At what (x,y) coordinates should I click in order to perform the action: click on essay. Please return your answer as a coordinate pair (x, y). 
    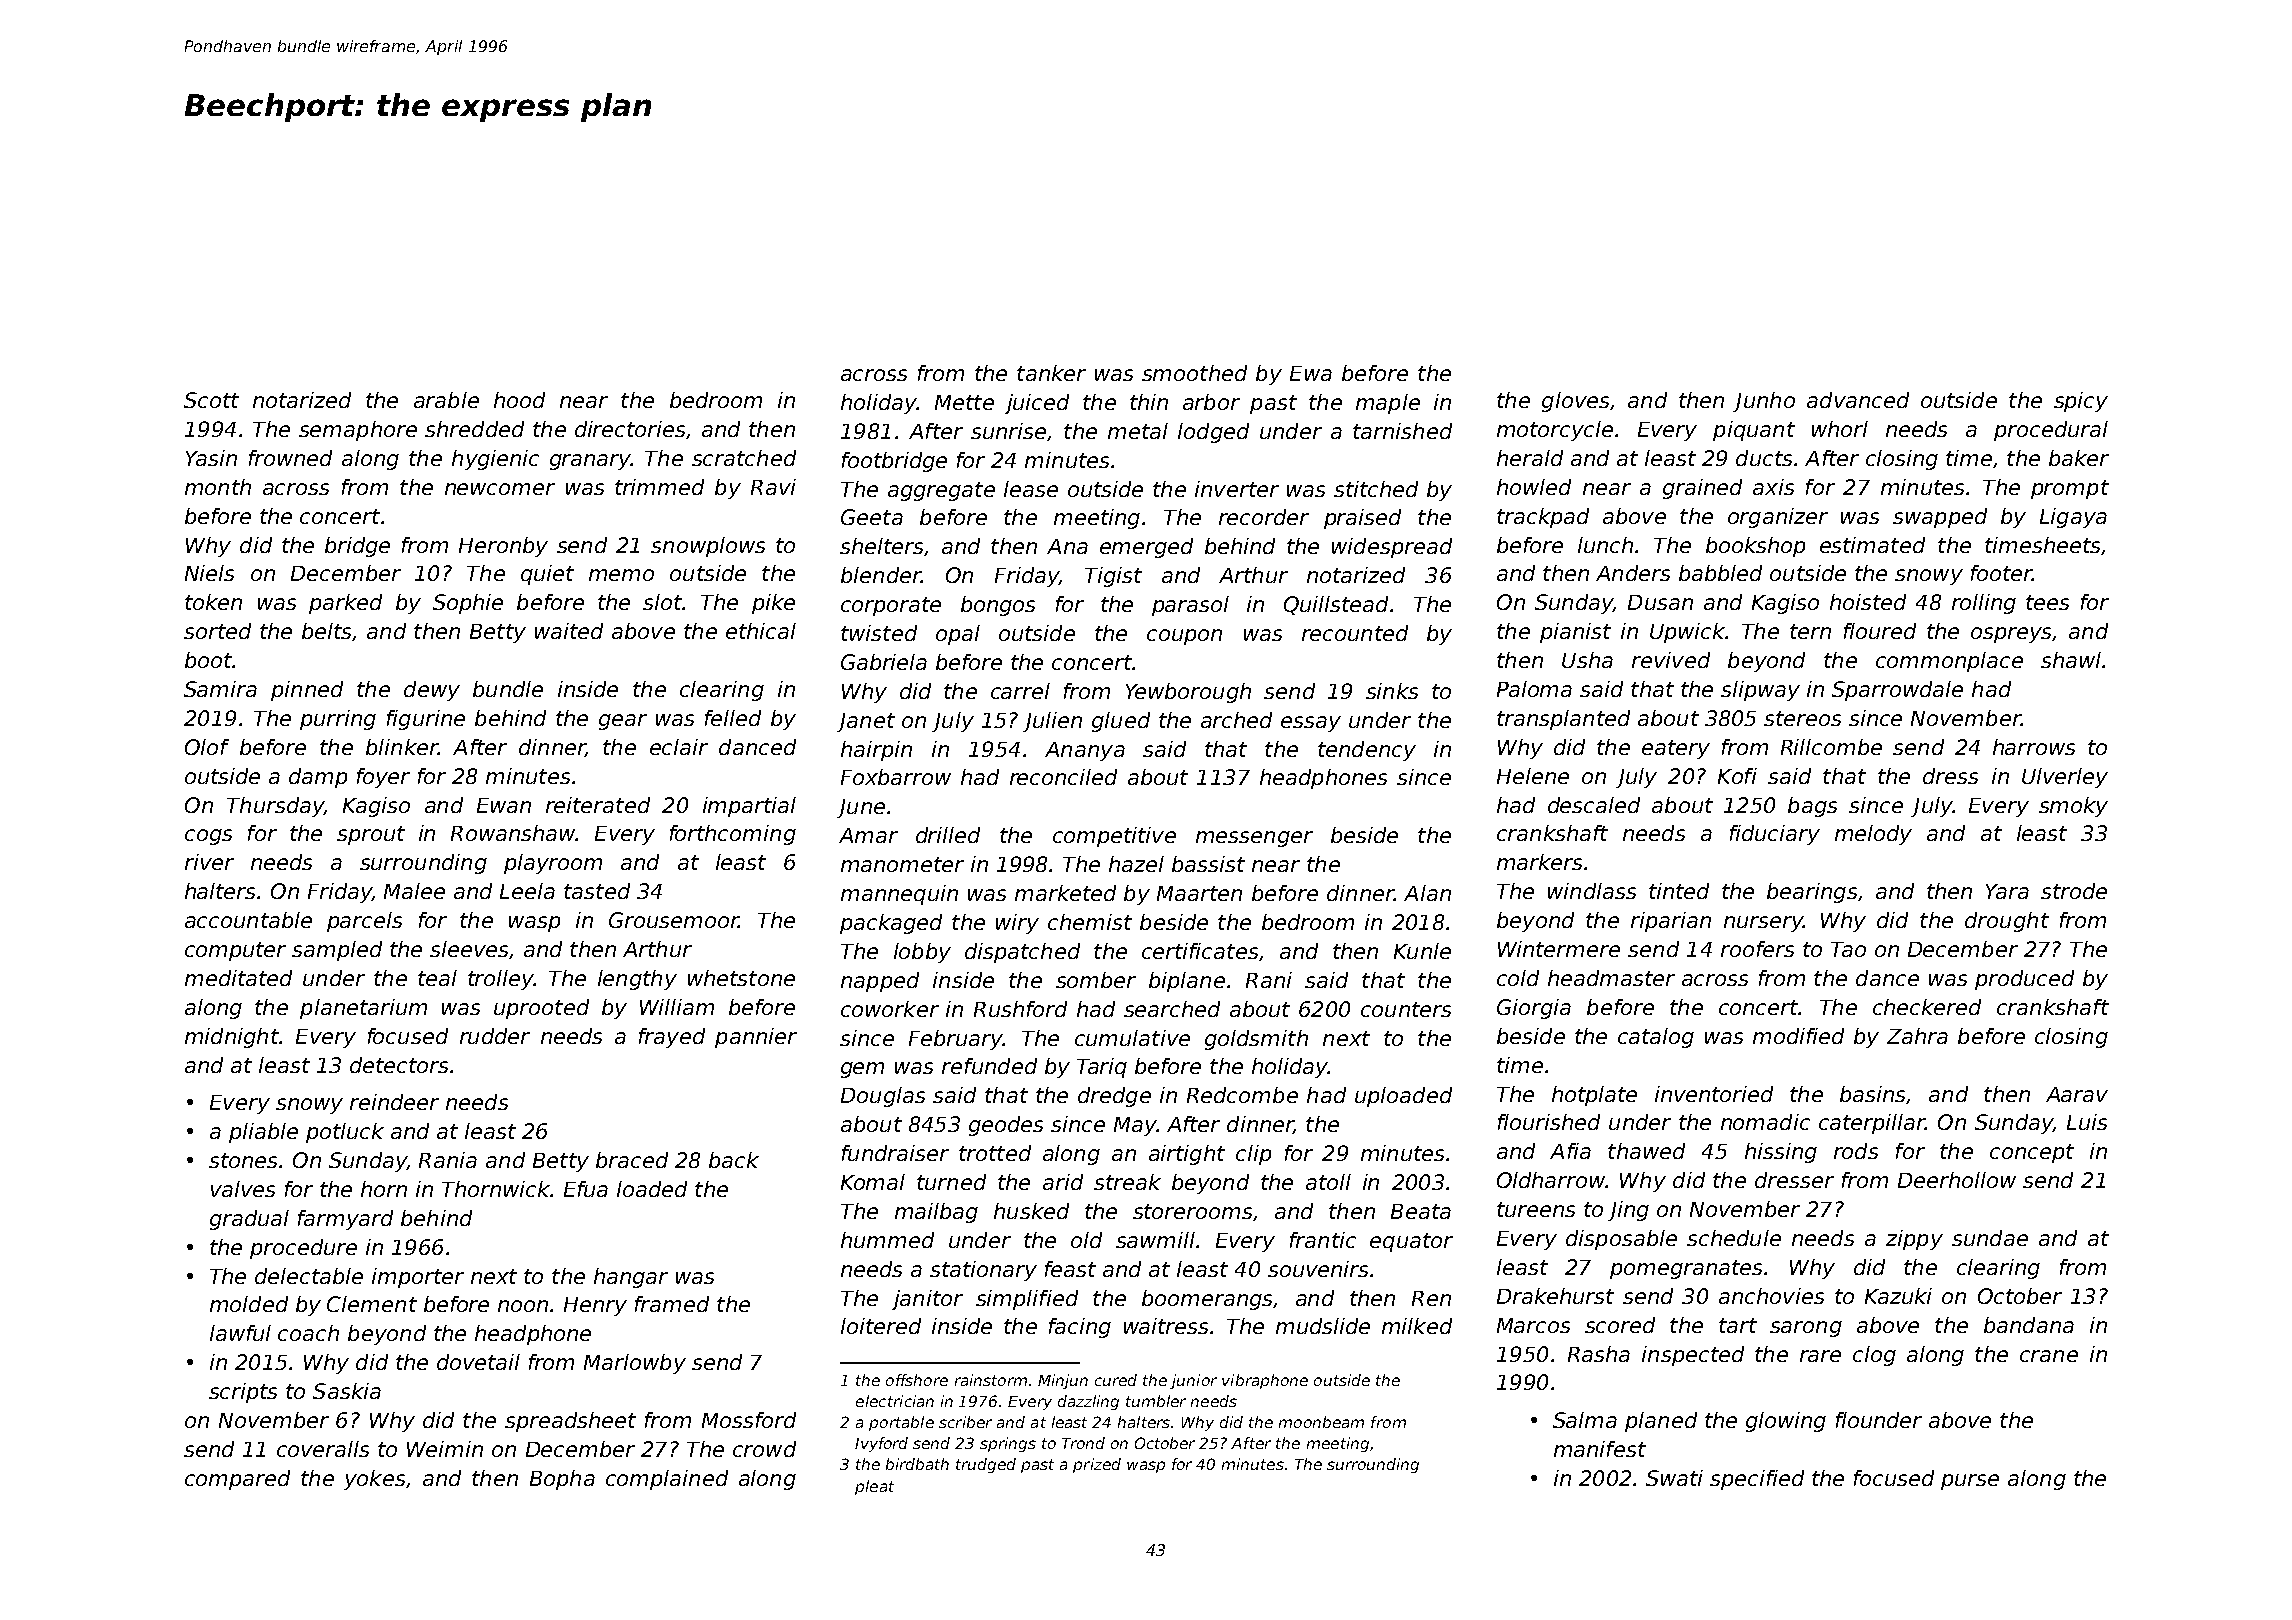
    Looking at the image, I should click on (1311, 724).
